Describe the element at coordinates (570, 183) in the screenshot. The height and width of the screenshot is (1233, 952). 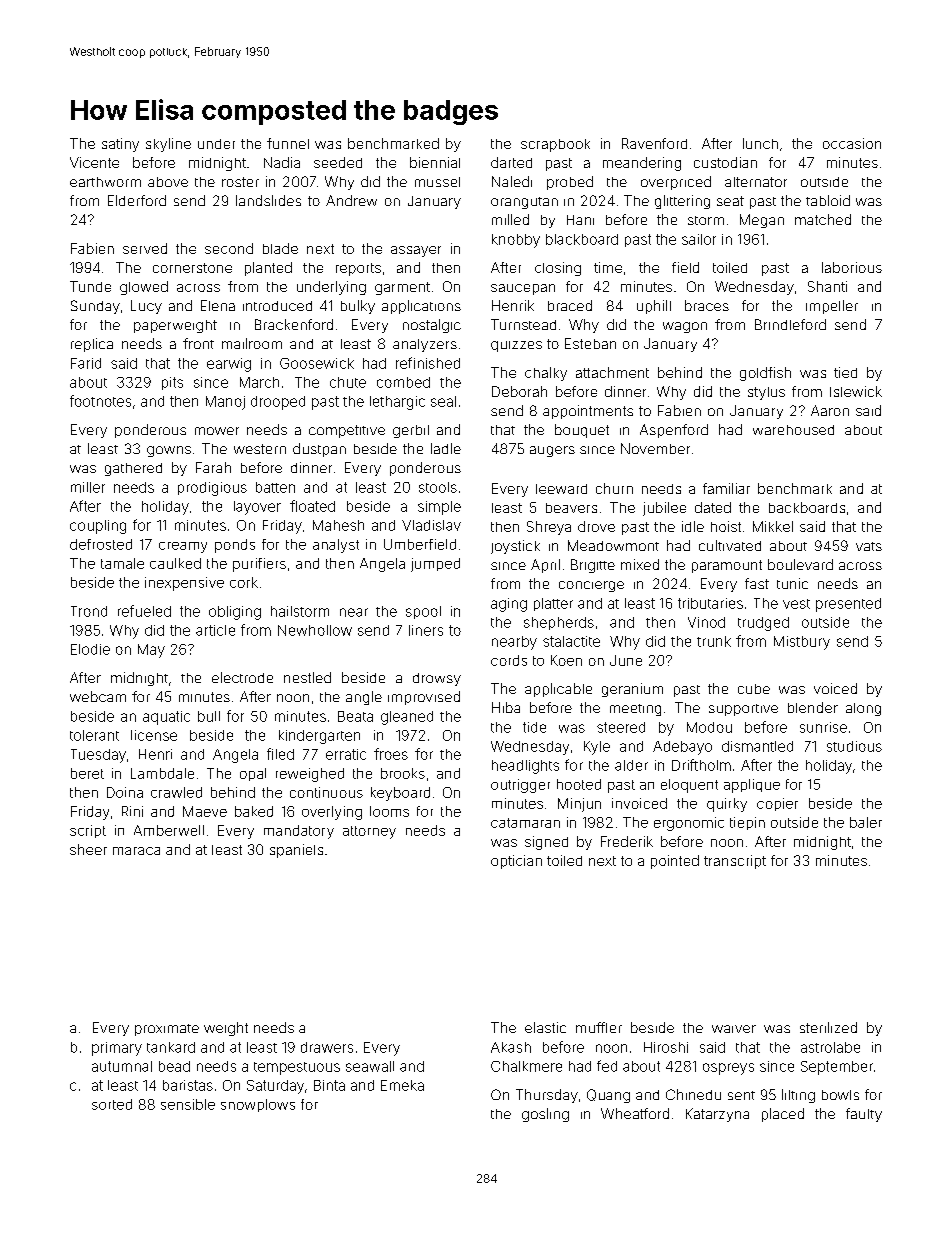
I see `probed` at that location.
